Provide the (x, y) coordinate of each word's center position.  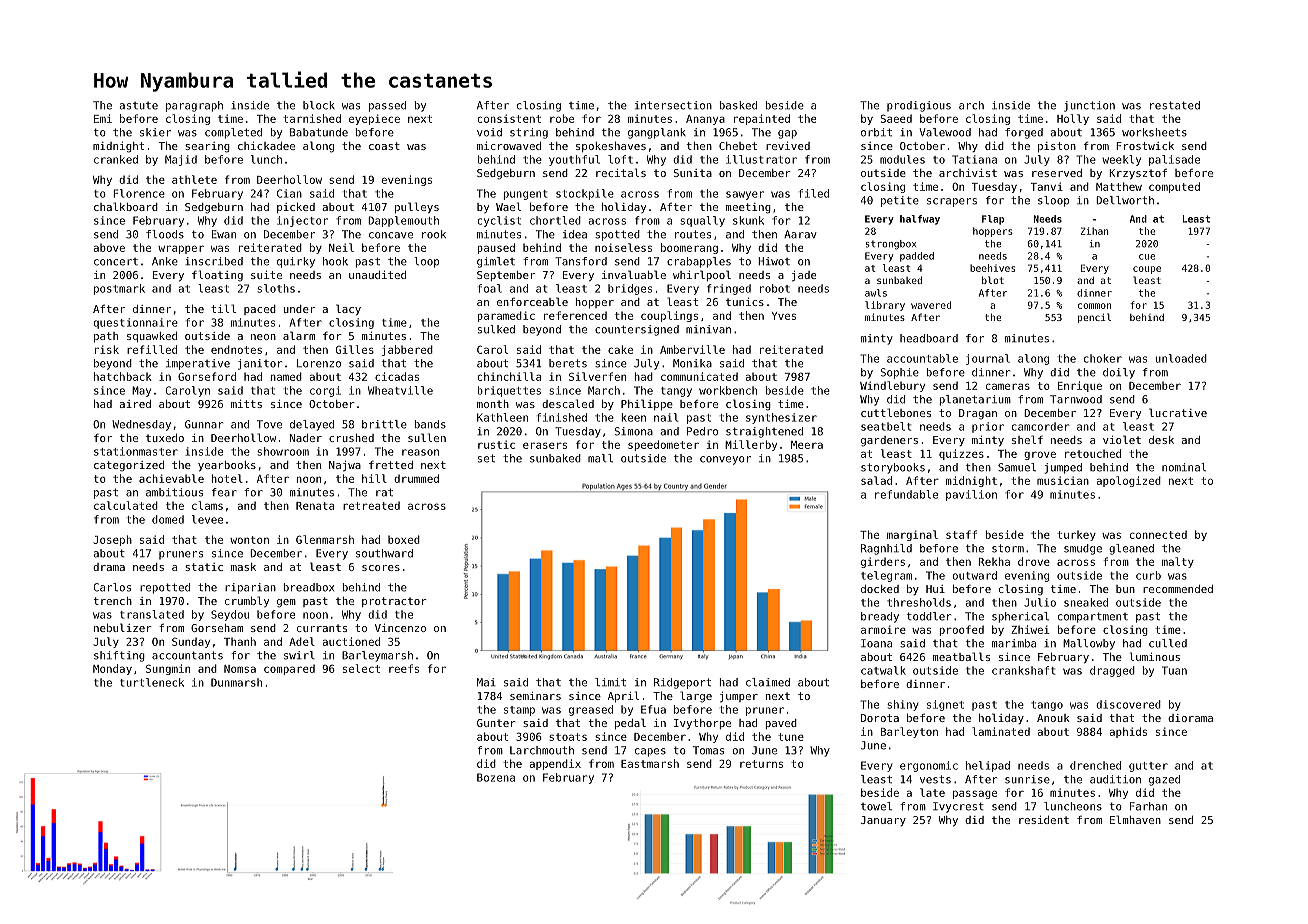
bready (880, 617)
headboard (929, 338)
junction (1089, 106)
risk (107, 349)
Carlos (112, 587)
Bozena (496, 777)
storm (1008, 548)
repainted (762, 119)
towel (876, 806)
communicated (699, 376)
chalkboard (126, 206)
